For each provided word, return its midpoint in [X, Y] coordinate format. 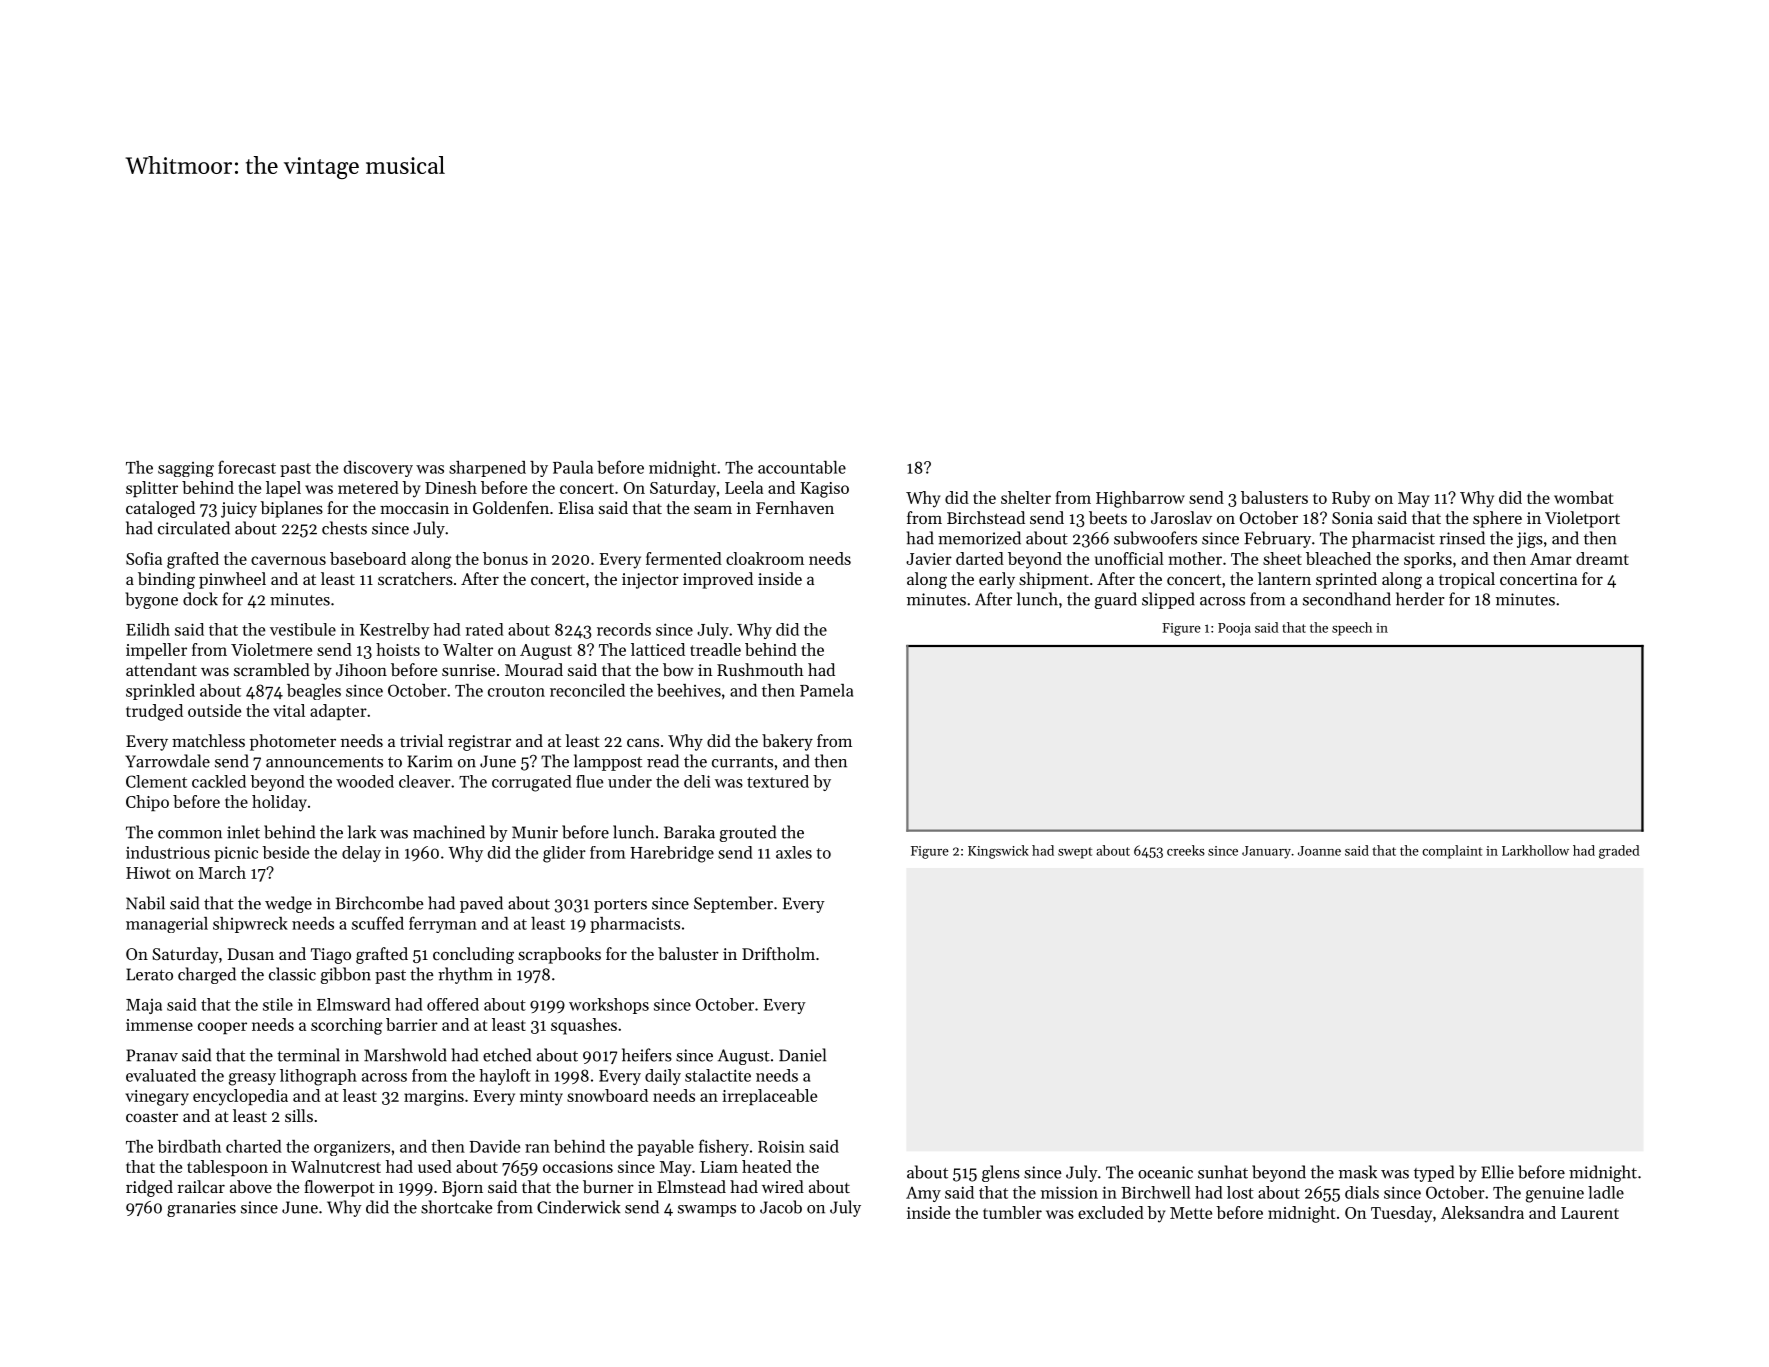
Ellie [1497, 1172]
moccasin [414, 508]
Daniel [802, 1055]
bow [678, 669]
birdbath [189, 1146]
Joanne [1319, 851]
